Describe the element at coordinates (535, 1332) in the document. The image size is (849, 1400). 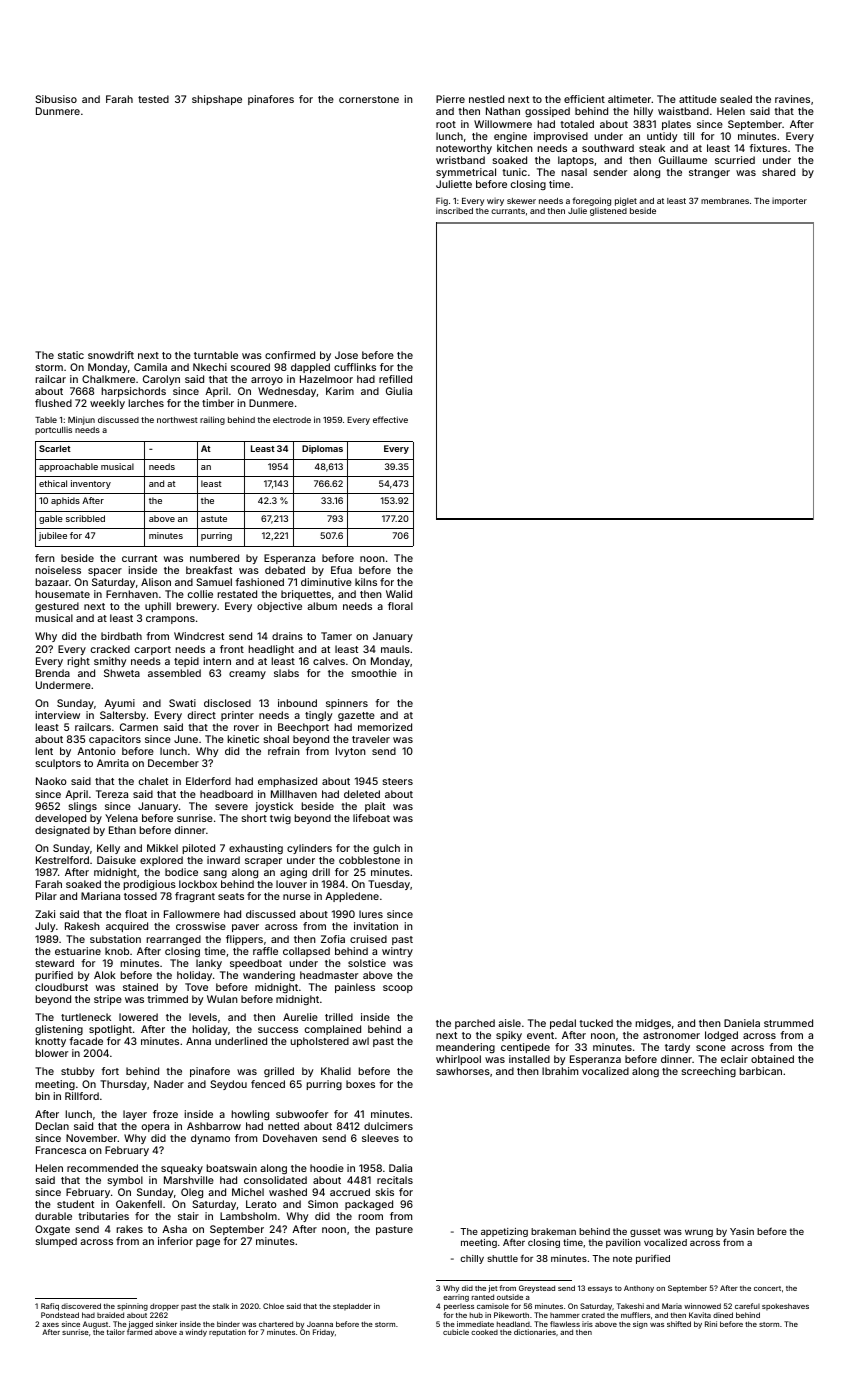
I see `dictionaries` at that location.
